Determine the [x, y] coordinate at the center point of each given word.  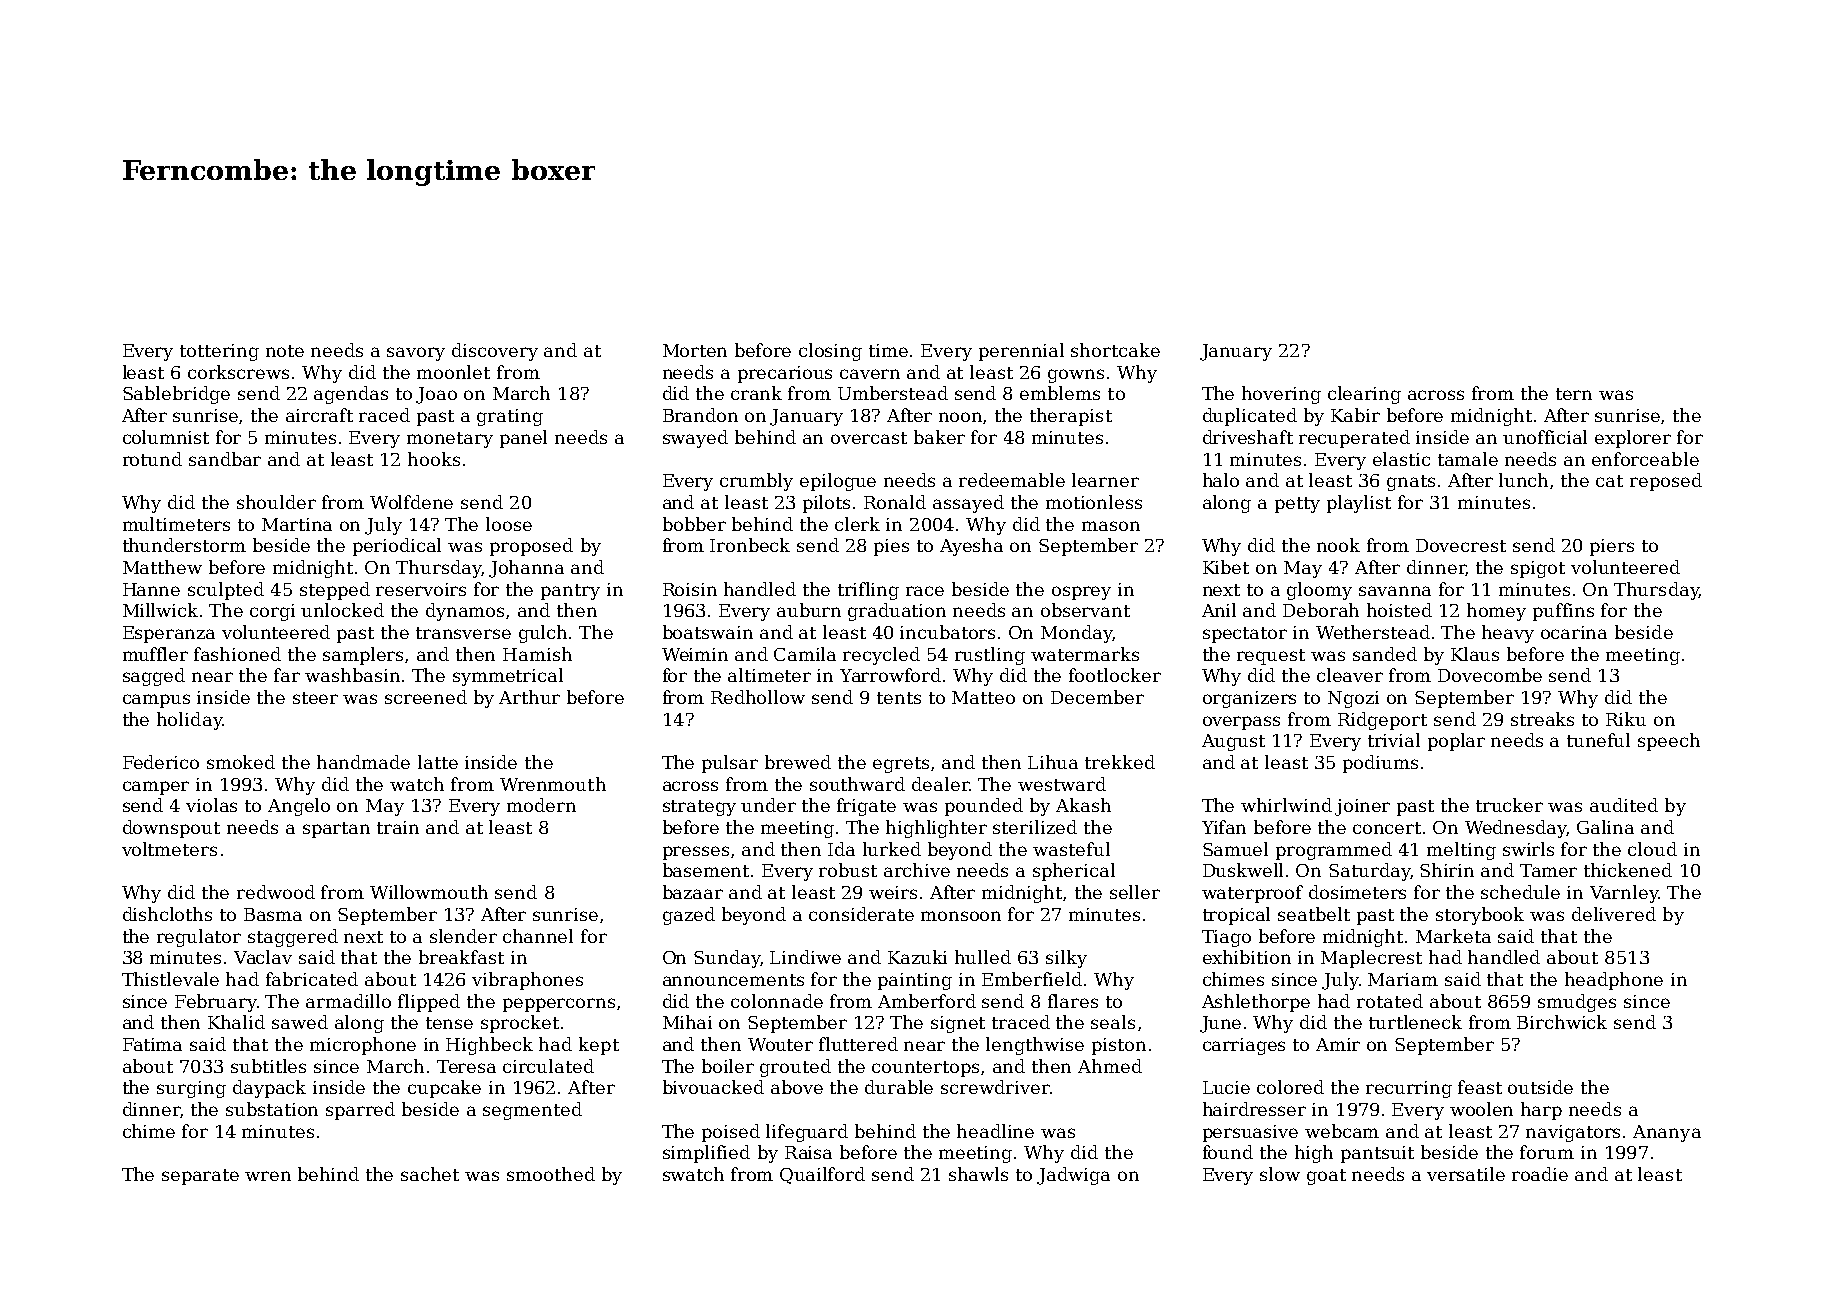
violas [211, 805]
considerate [861, 914]
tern [1574, 394]
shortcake [1115, 350]
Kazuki [917, 957]
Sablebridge [176, 395]
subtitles [268, 1066]
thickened [1628, 870]
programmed [1334, 851]
